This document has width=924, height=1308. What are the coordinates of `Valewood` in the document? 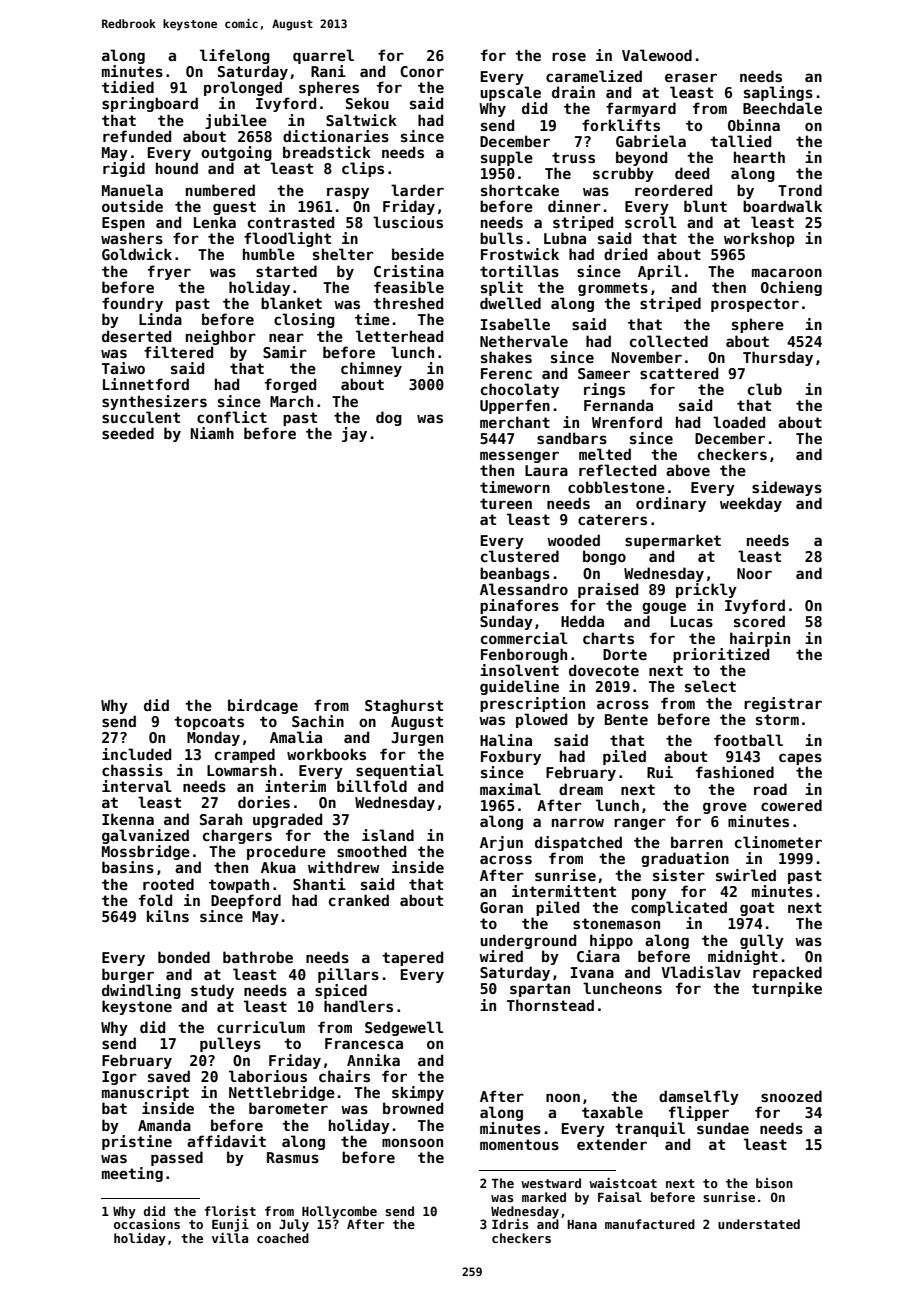 It's located at (657, 55).
